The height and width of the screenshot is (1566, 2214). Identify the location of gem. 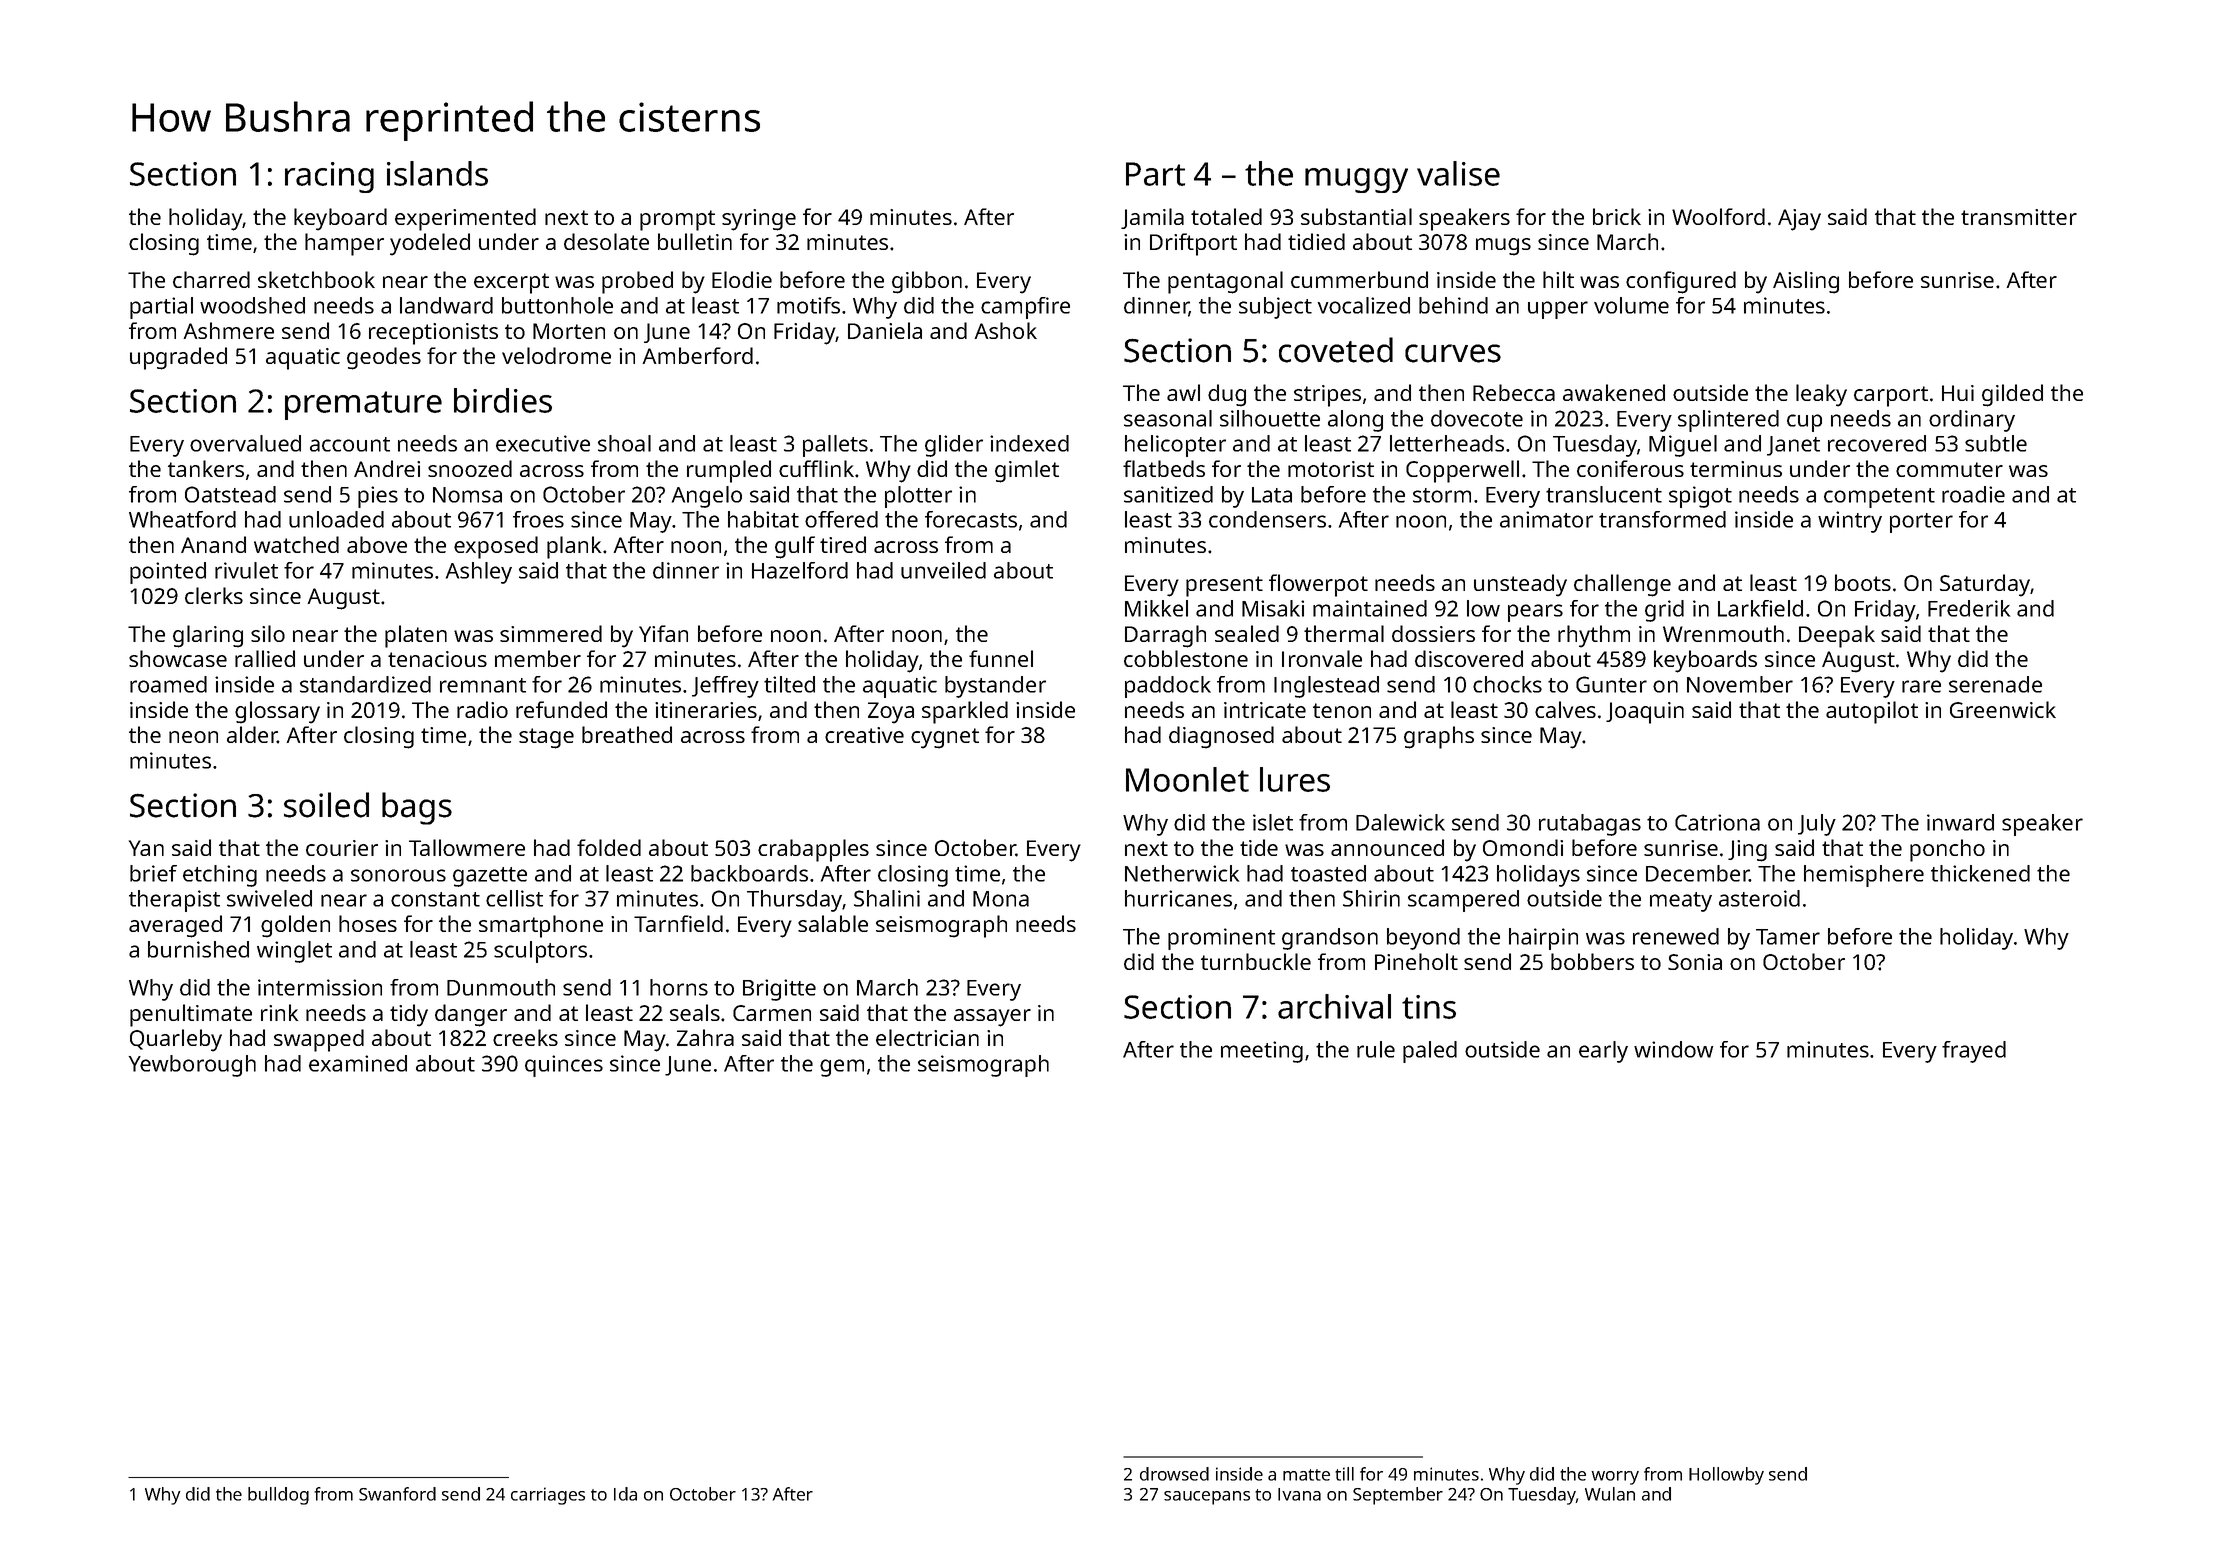
(842, 1068).
